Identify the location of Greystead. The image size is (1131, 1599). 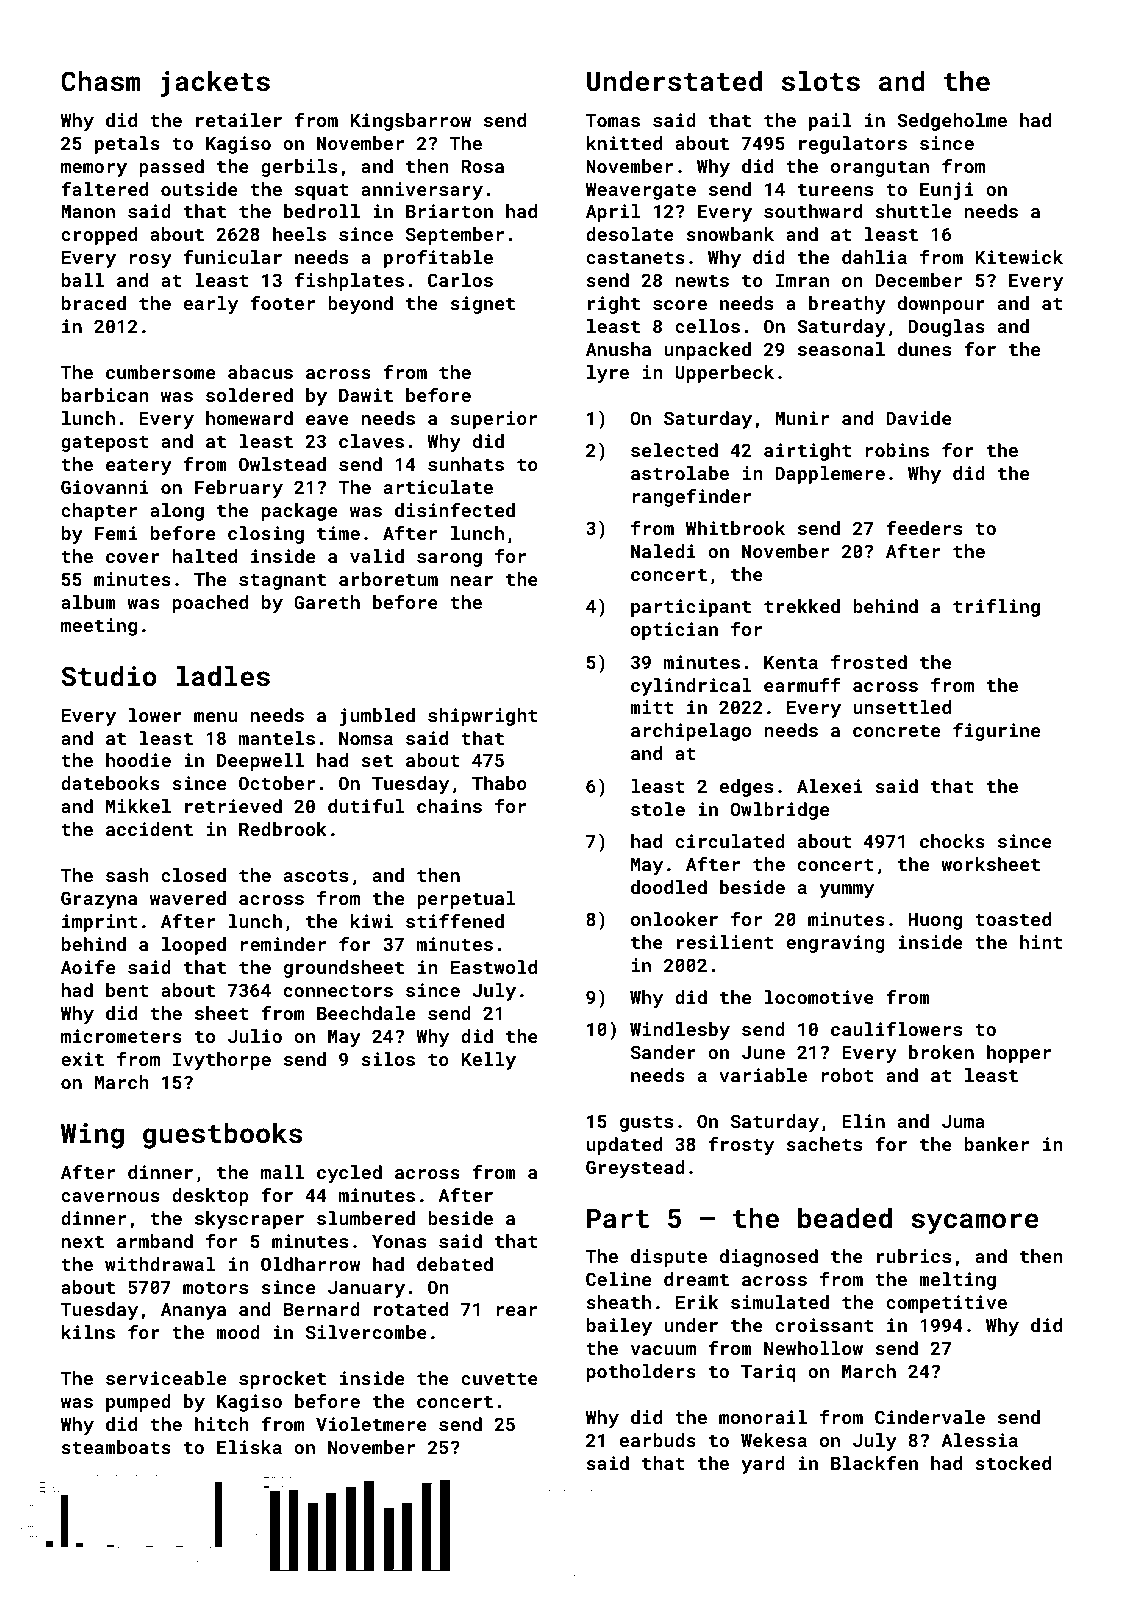
(635, 1169).
